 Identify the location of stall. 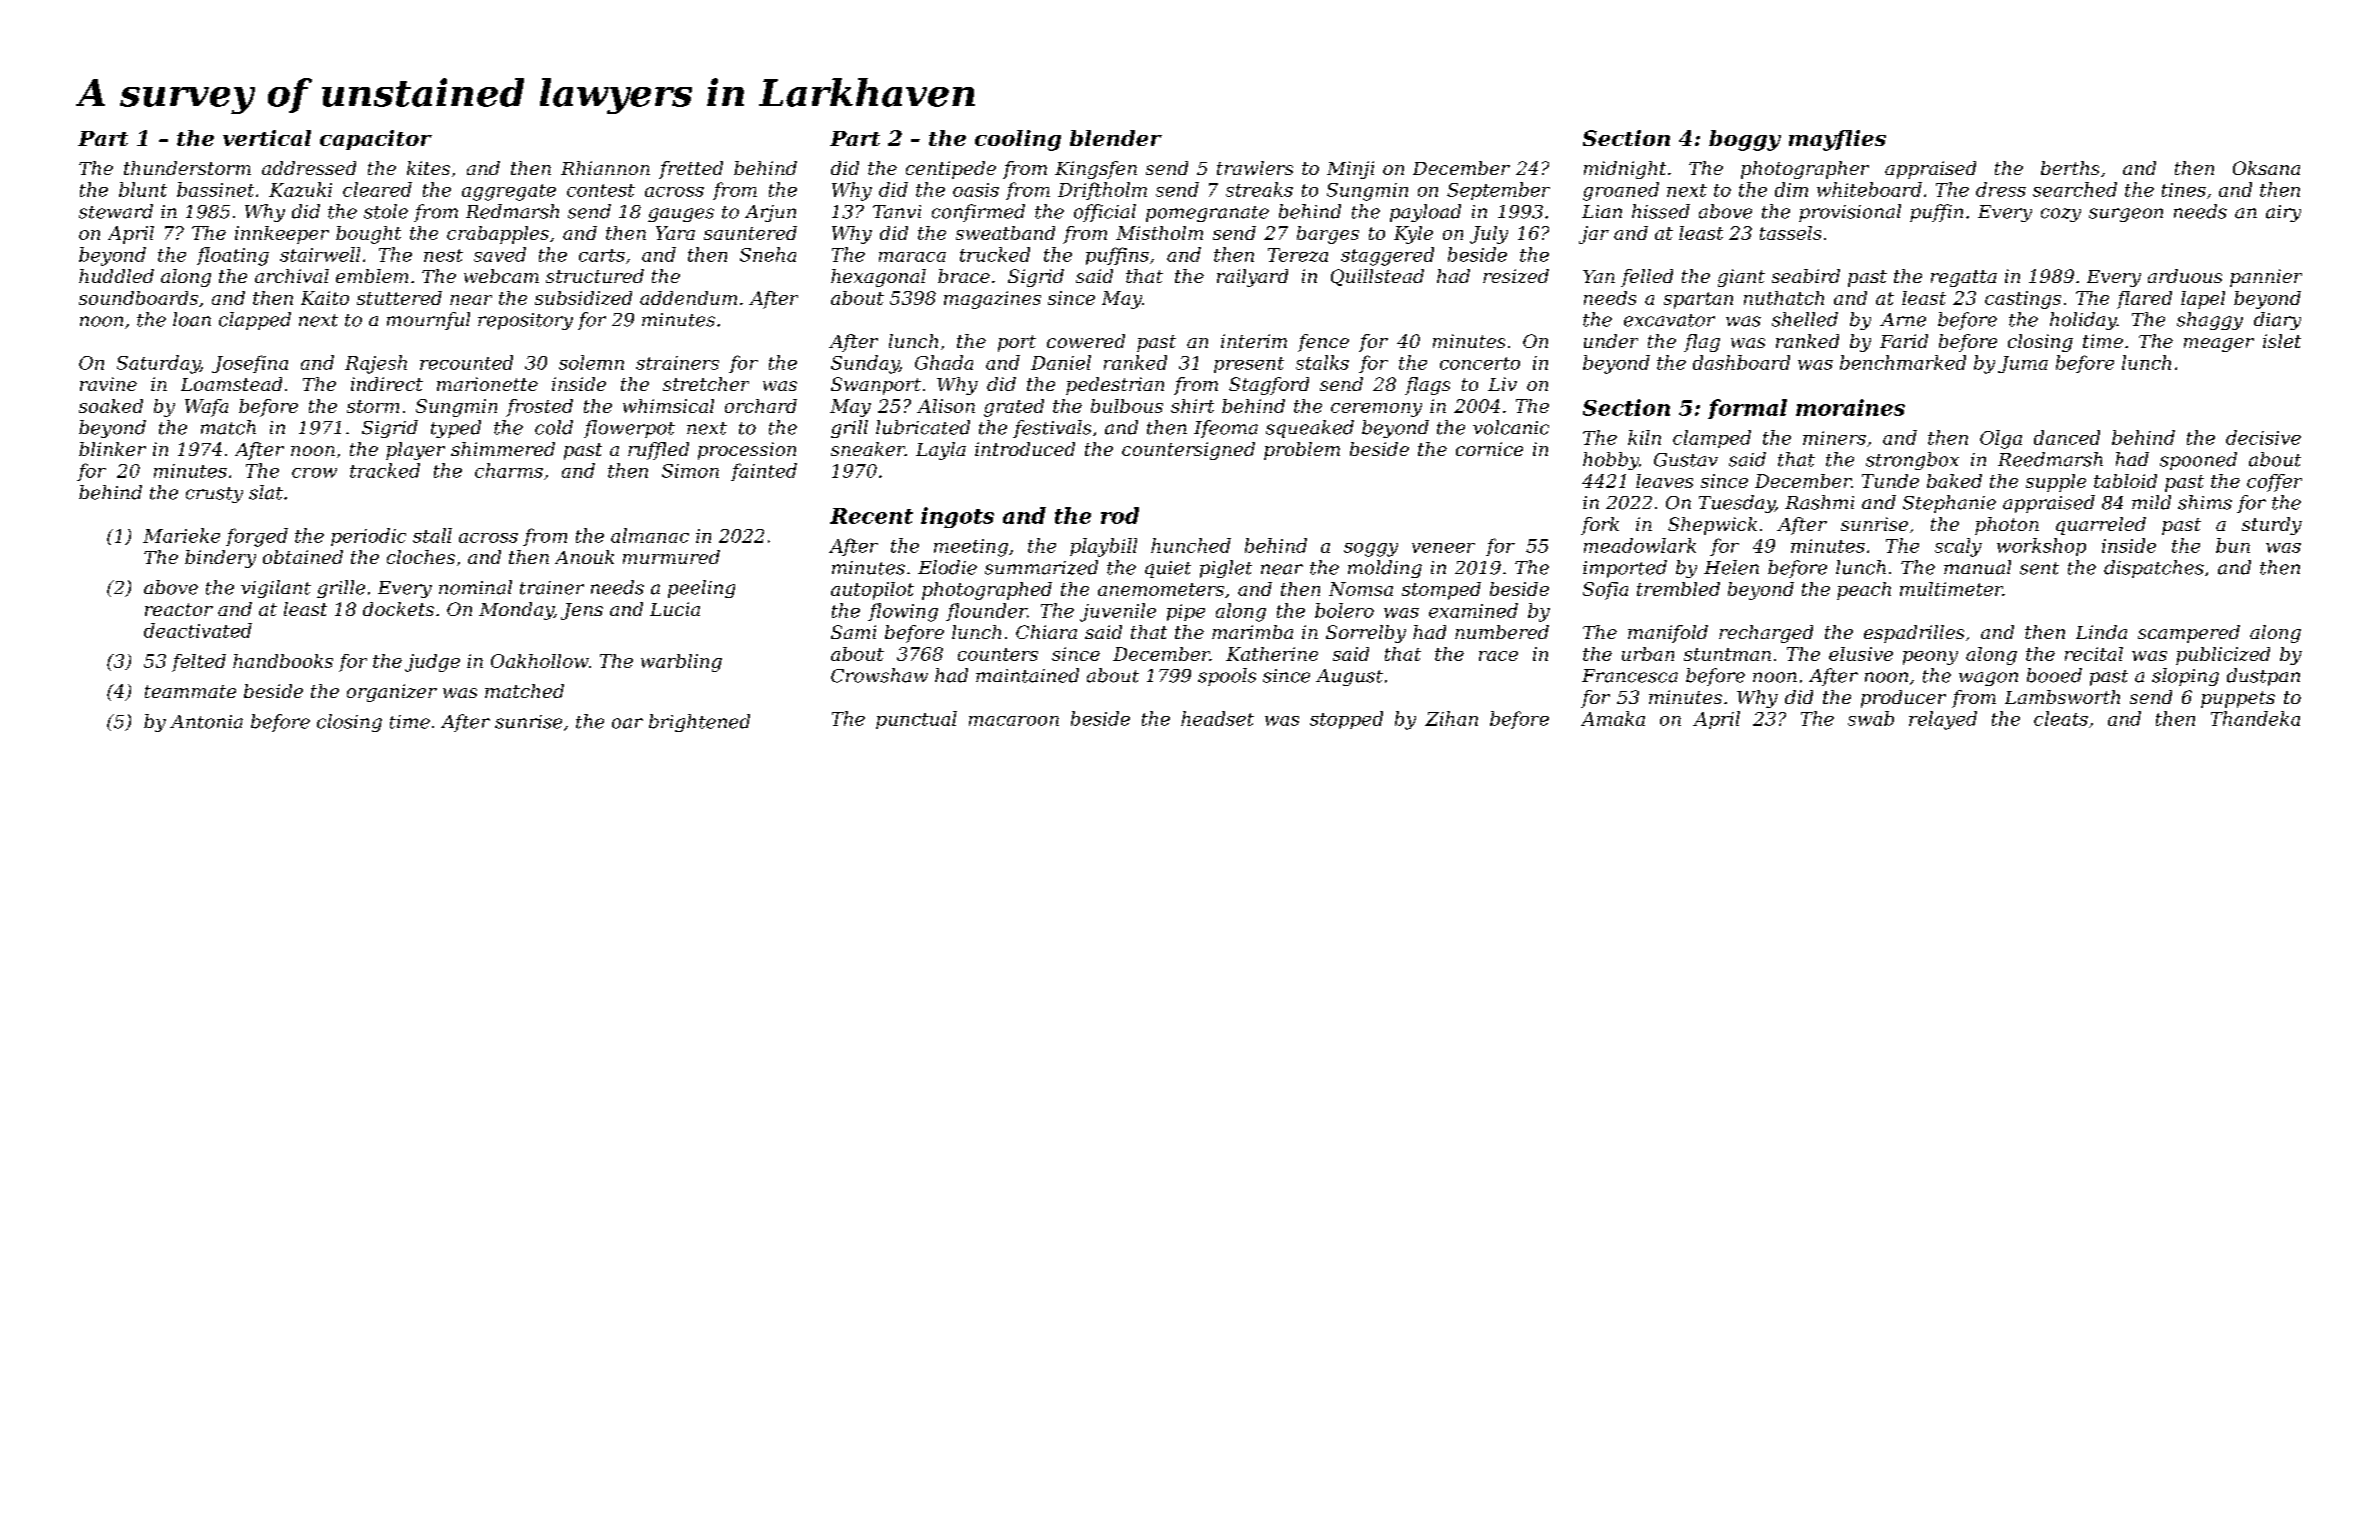
(432, 535).
